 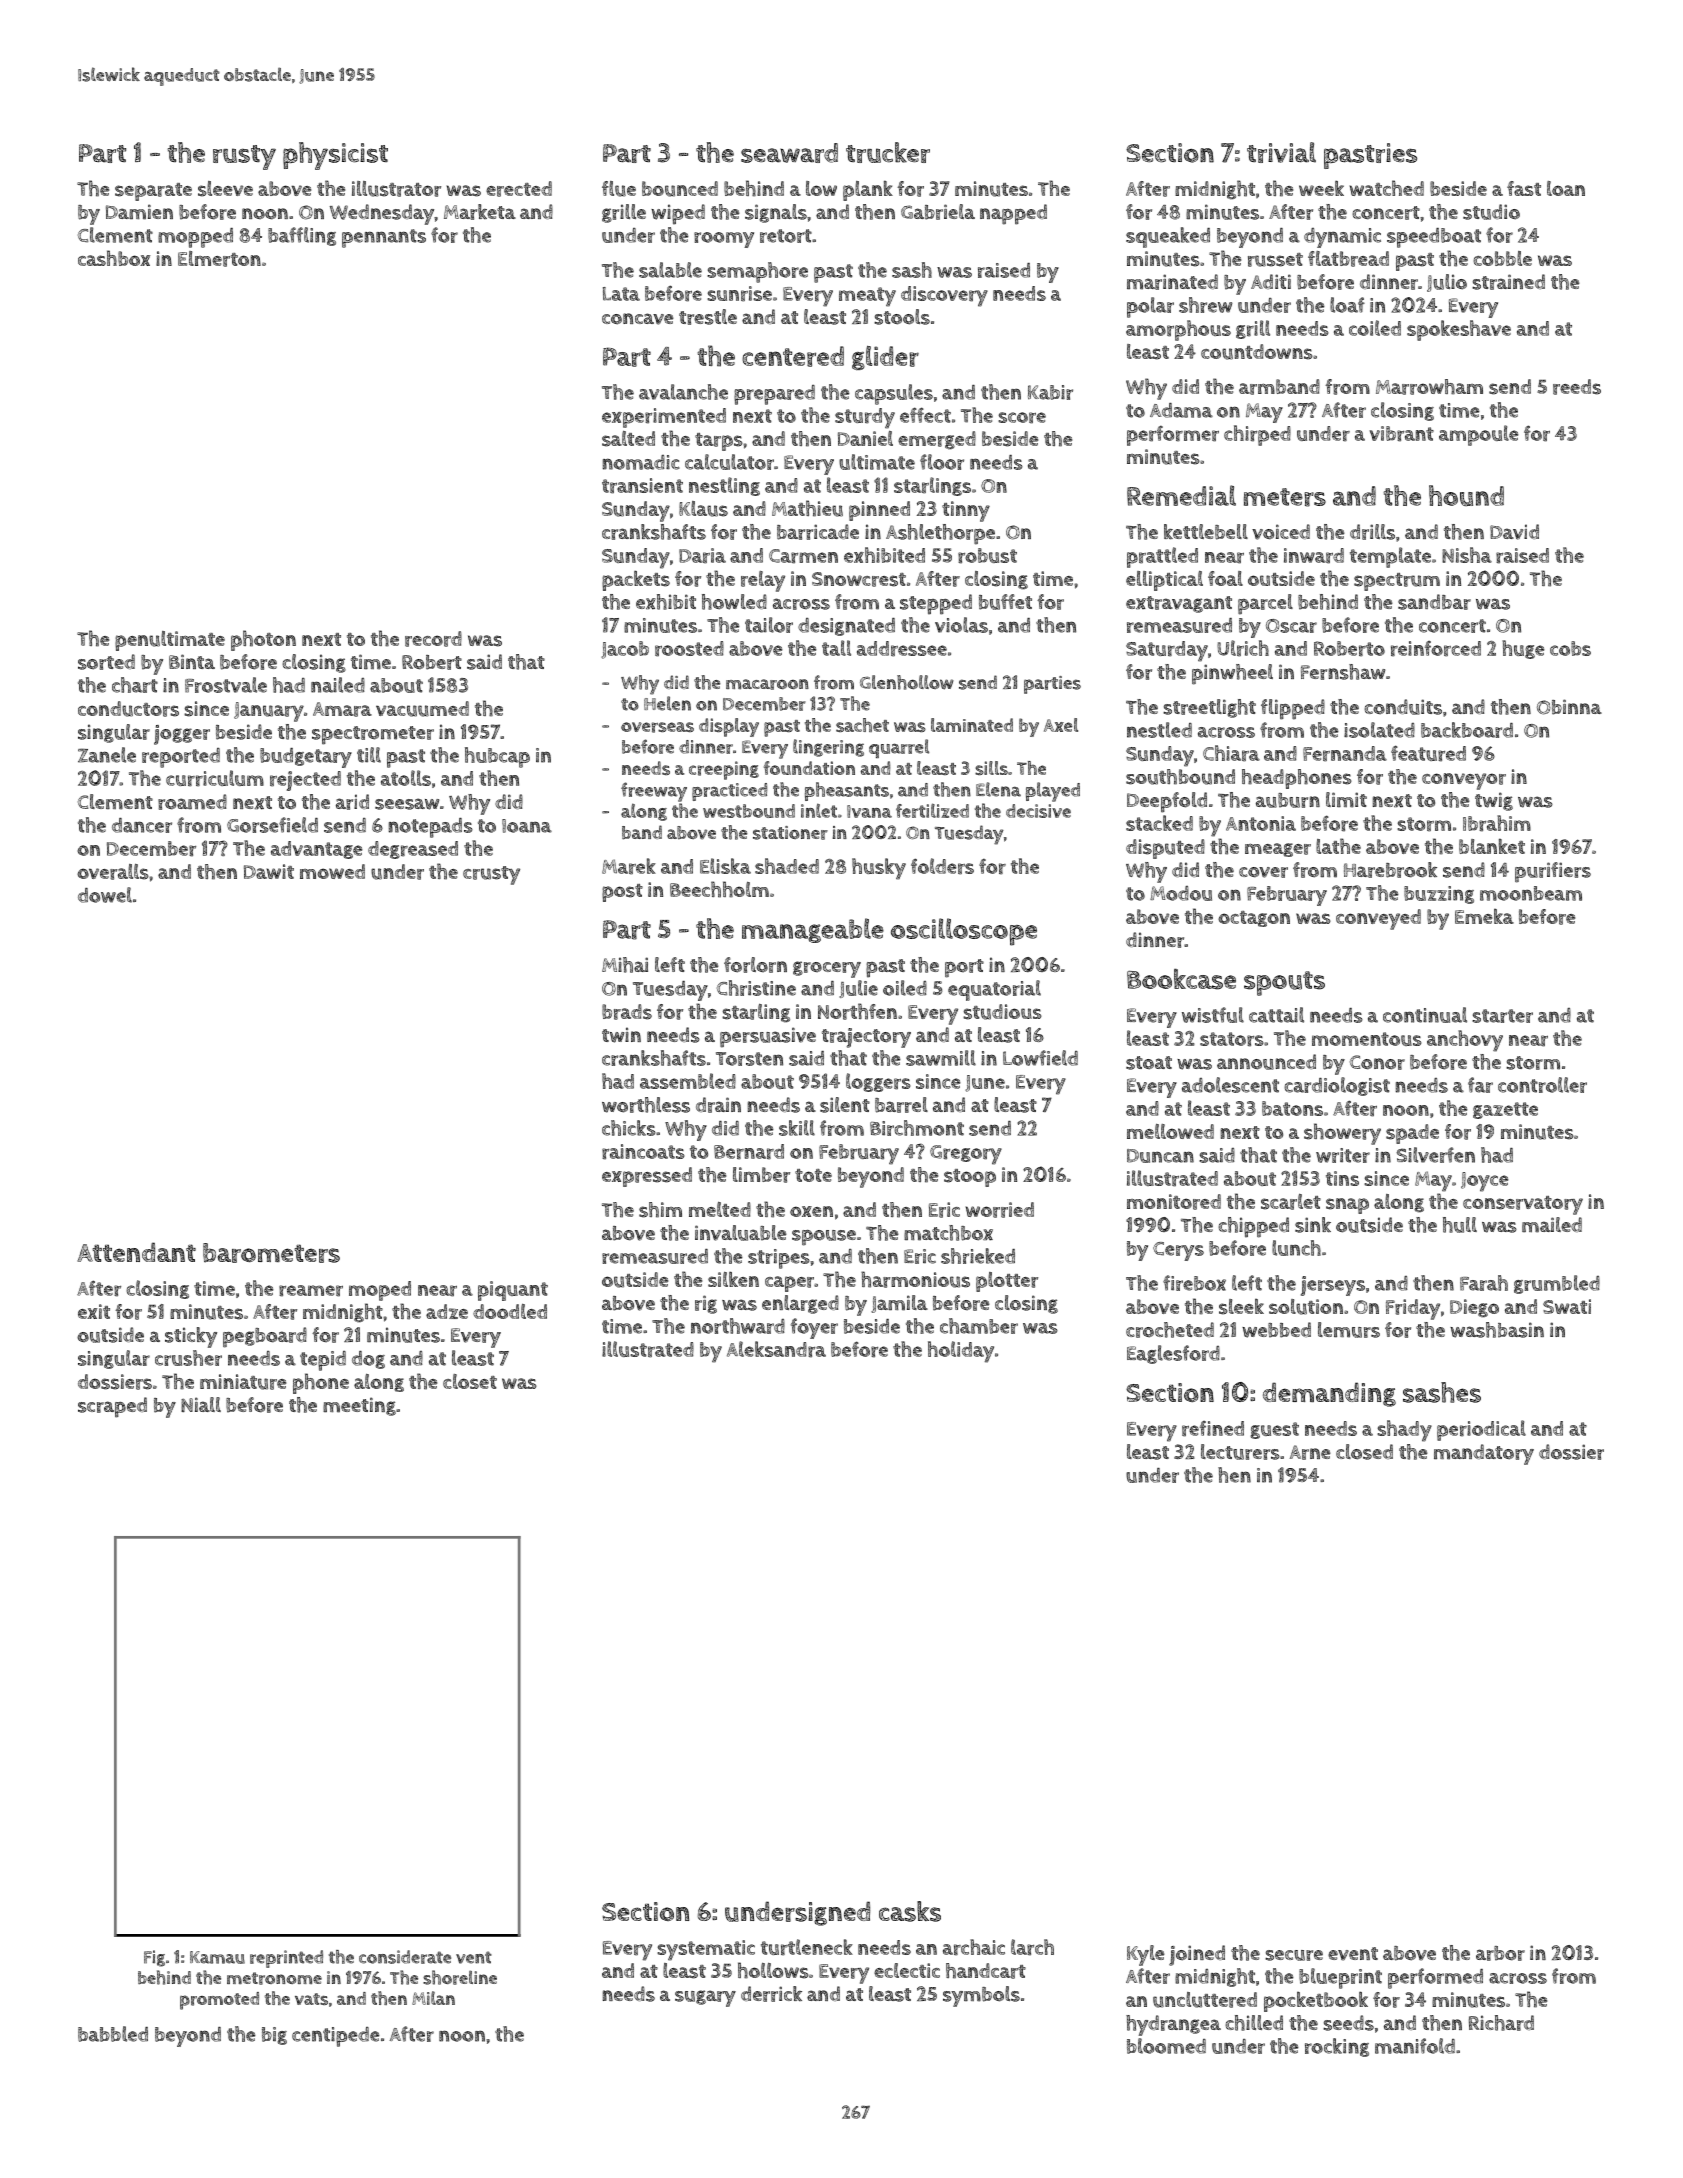 I want to click on conductors, so click(x=128, y=709).
